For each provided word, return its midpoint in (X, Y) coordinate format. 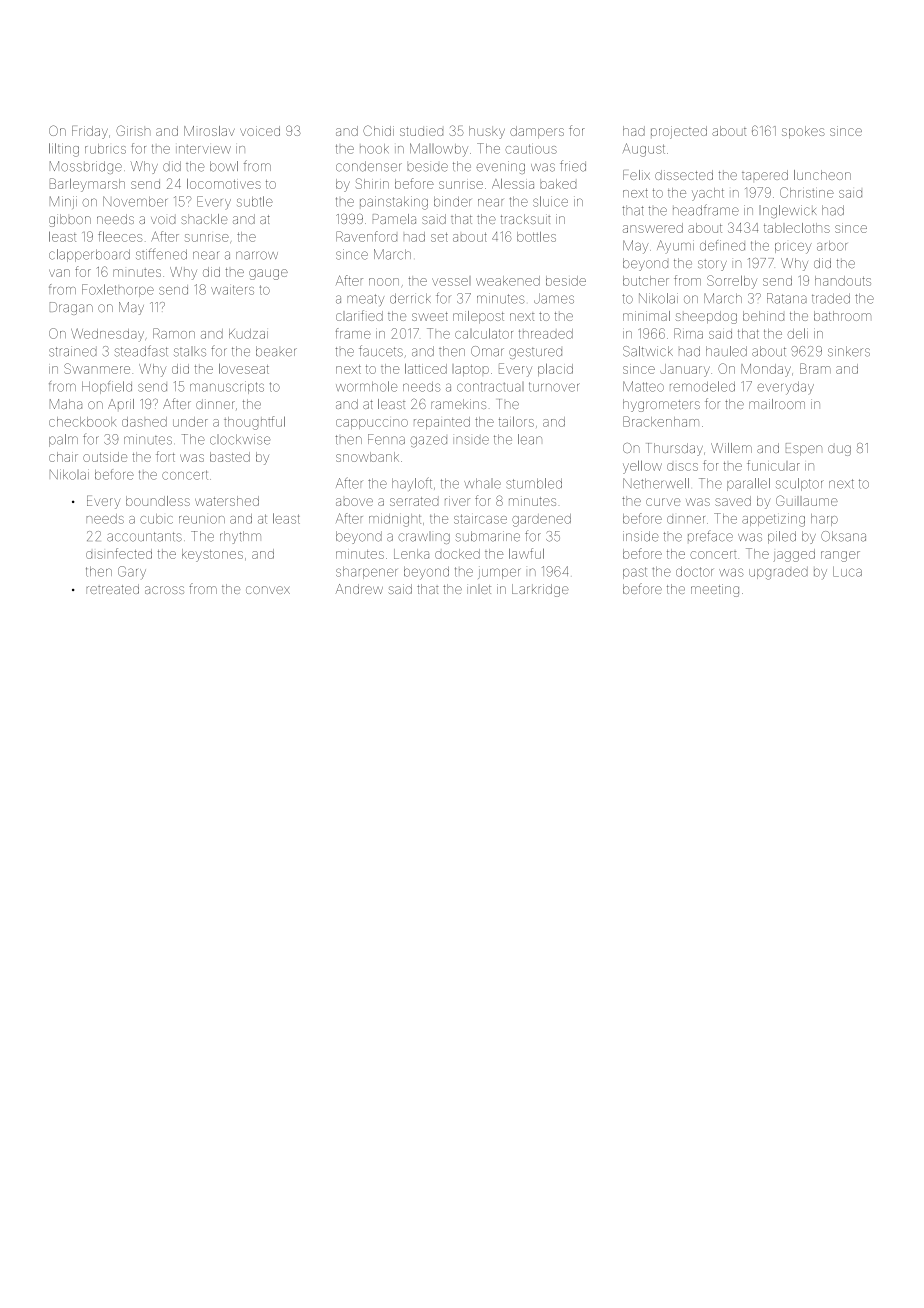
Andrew (359, 589)
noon (384, 282)
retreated (113, 589)
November (135, 201)
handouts (843, 281)
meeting (715, 590)
